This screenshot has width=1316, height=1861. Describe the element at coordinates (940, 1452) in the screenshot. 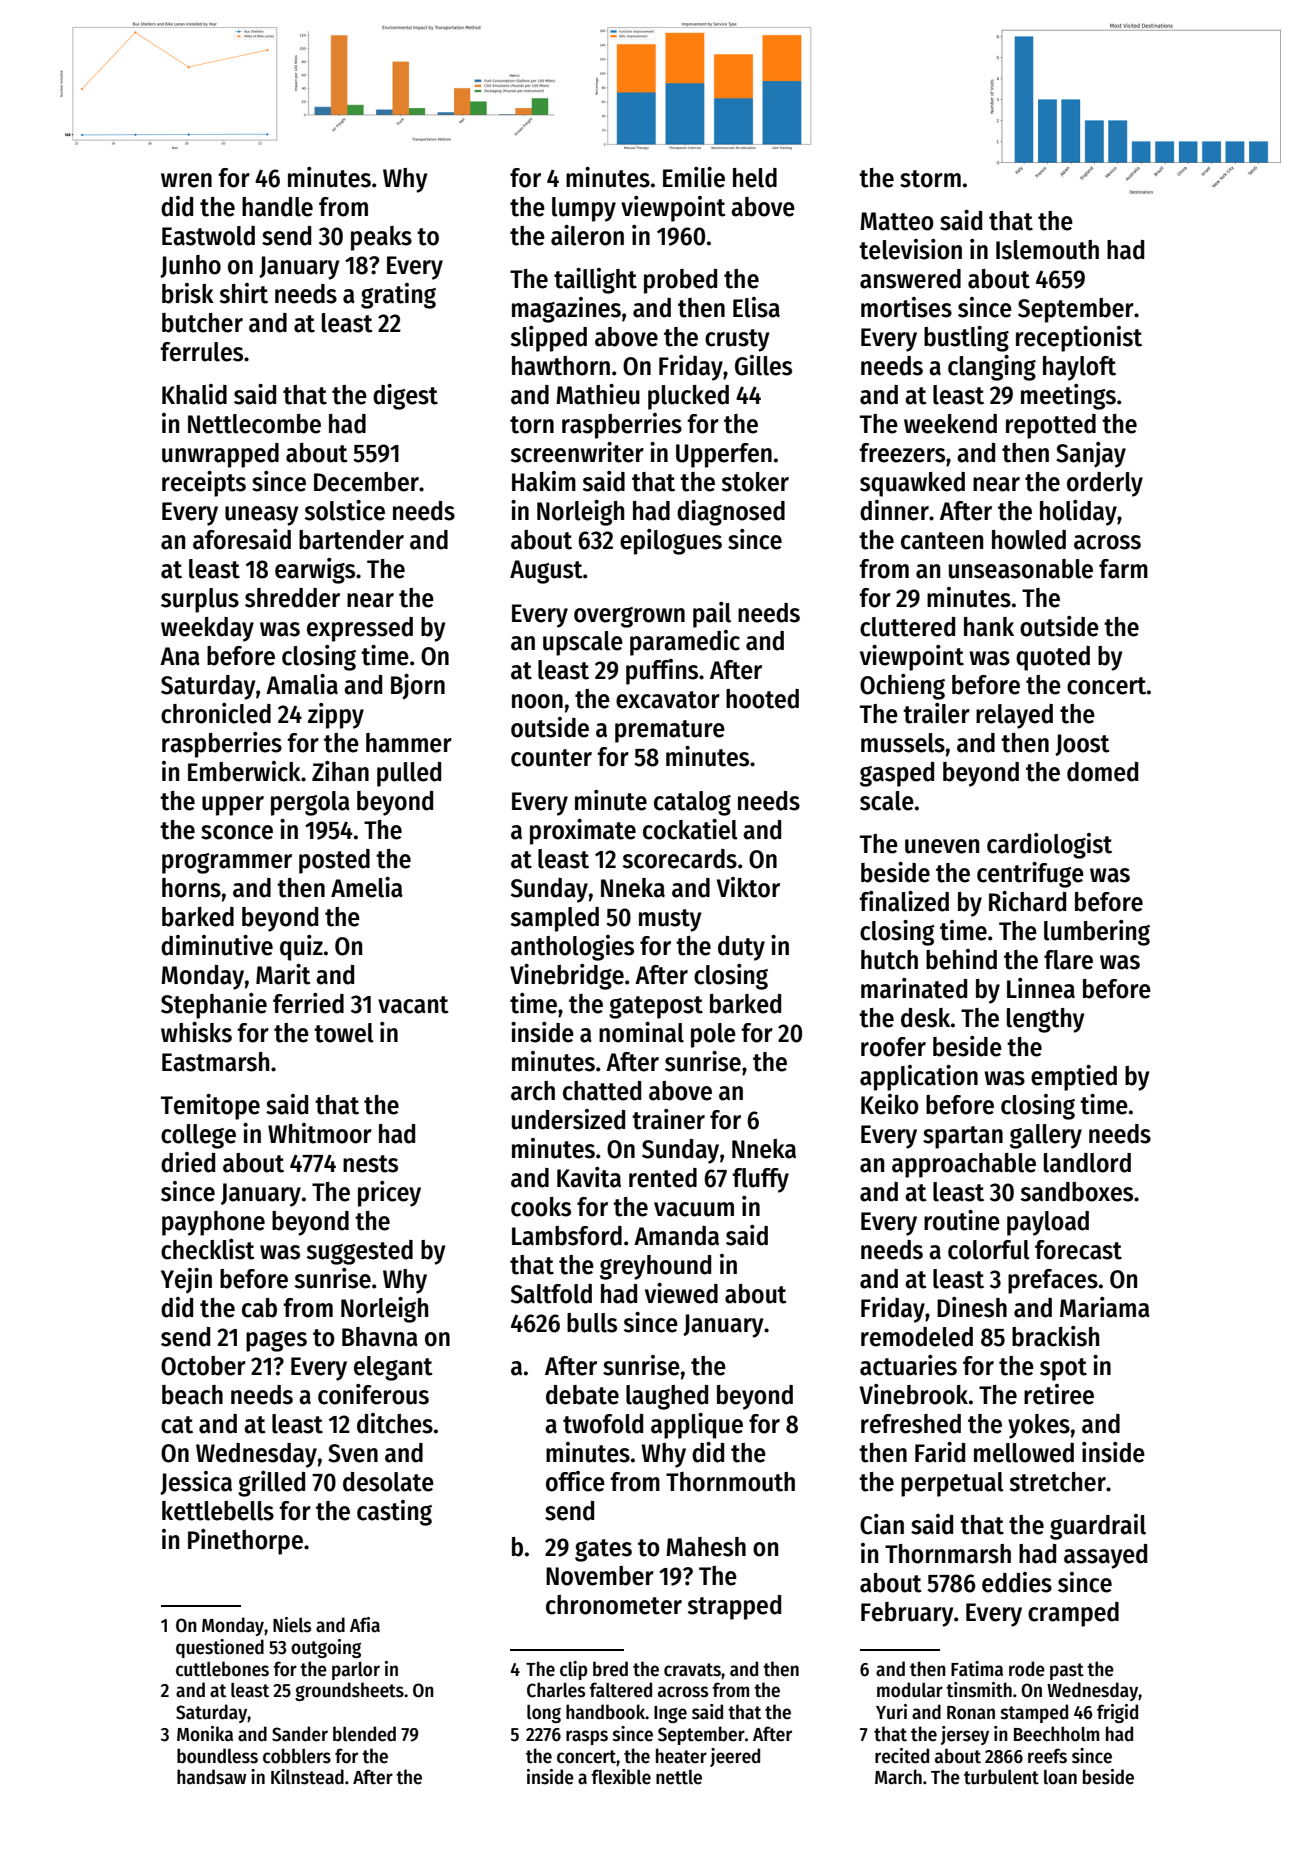

I see `Farid` at that location.
